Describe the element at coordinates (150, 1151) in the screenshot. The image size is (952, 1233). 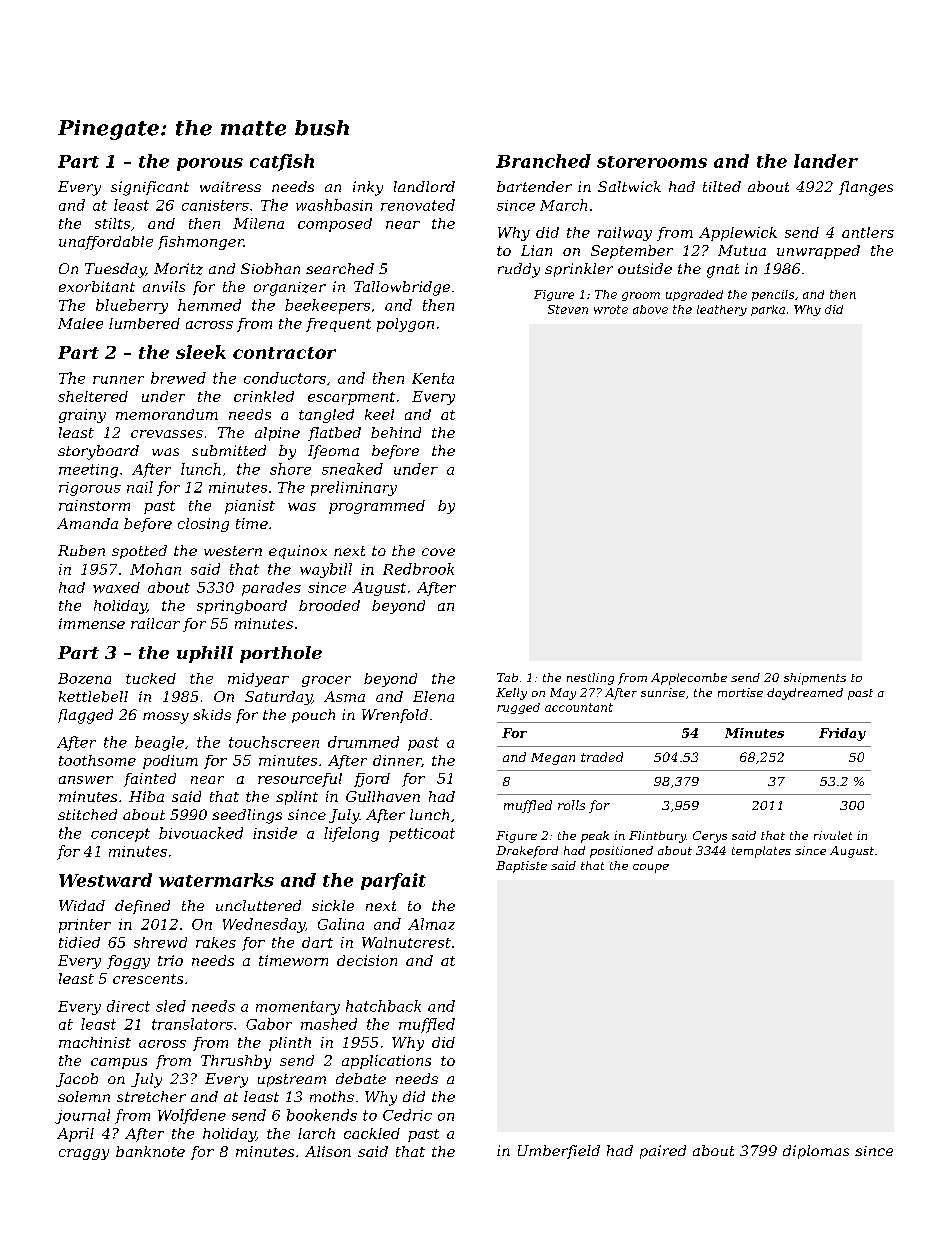
I see `banknote` at that location.
